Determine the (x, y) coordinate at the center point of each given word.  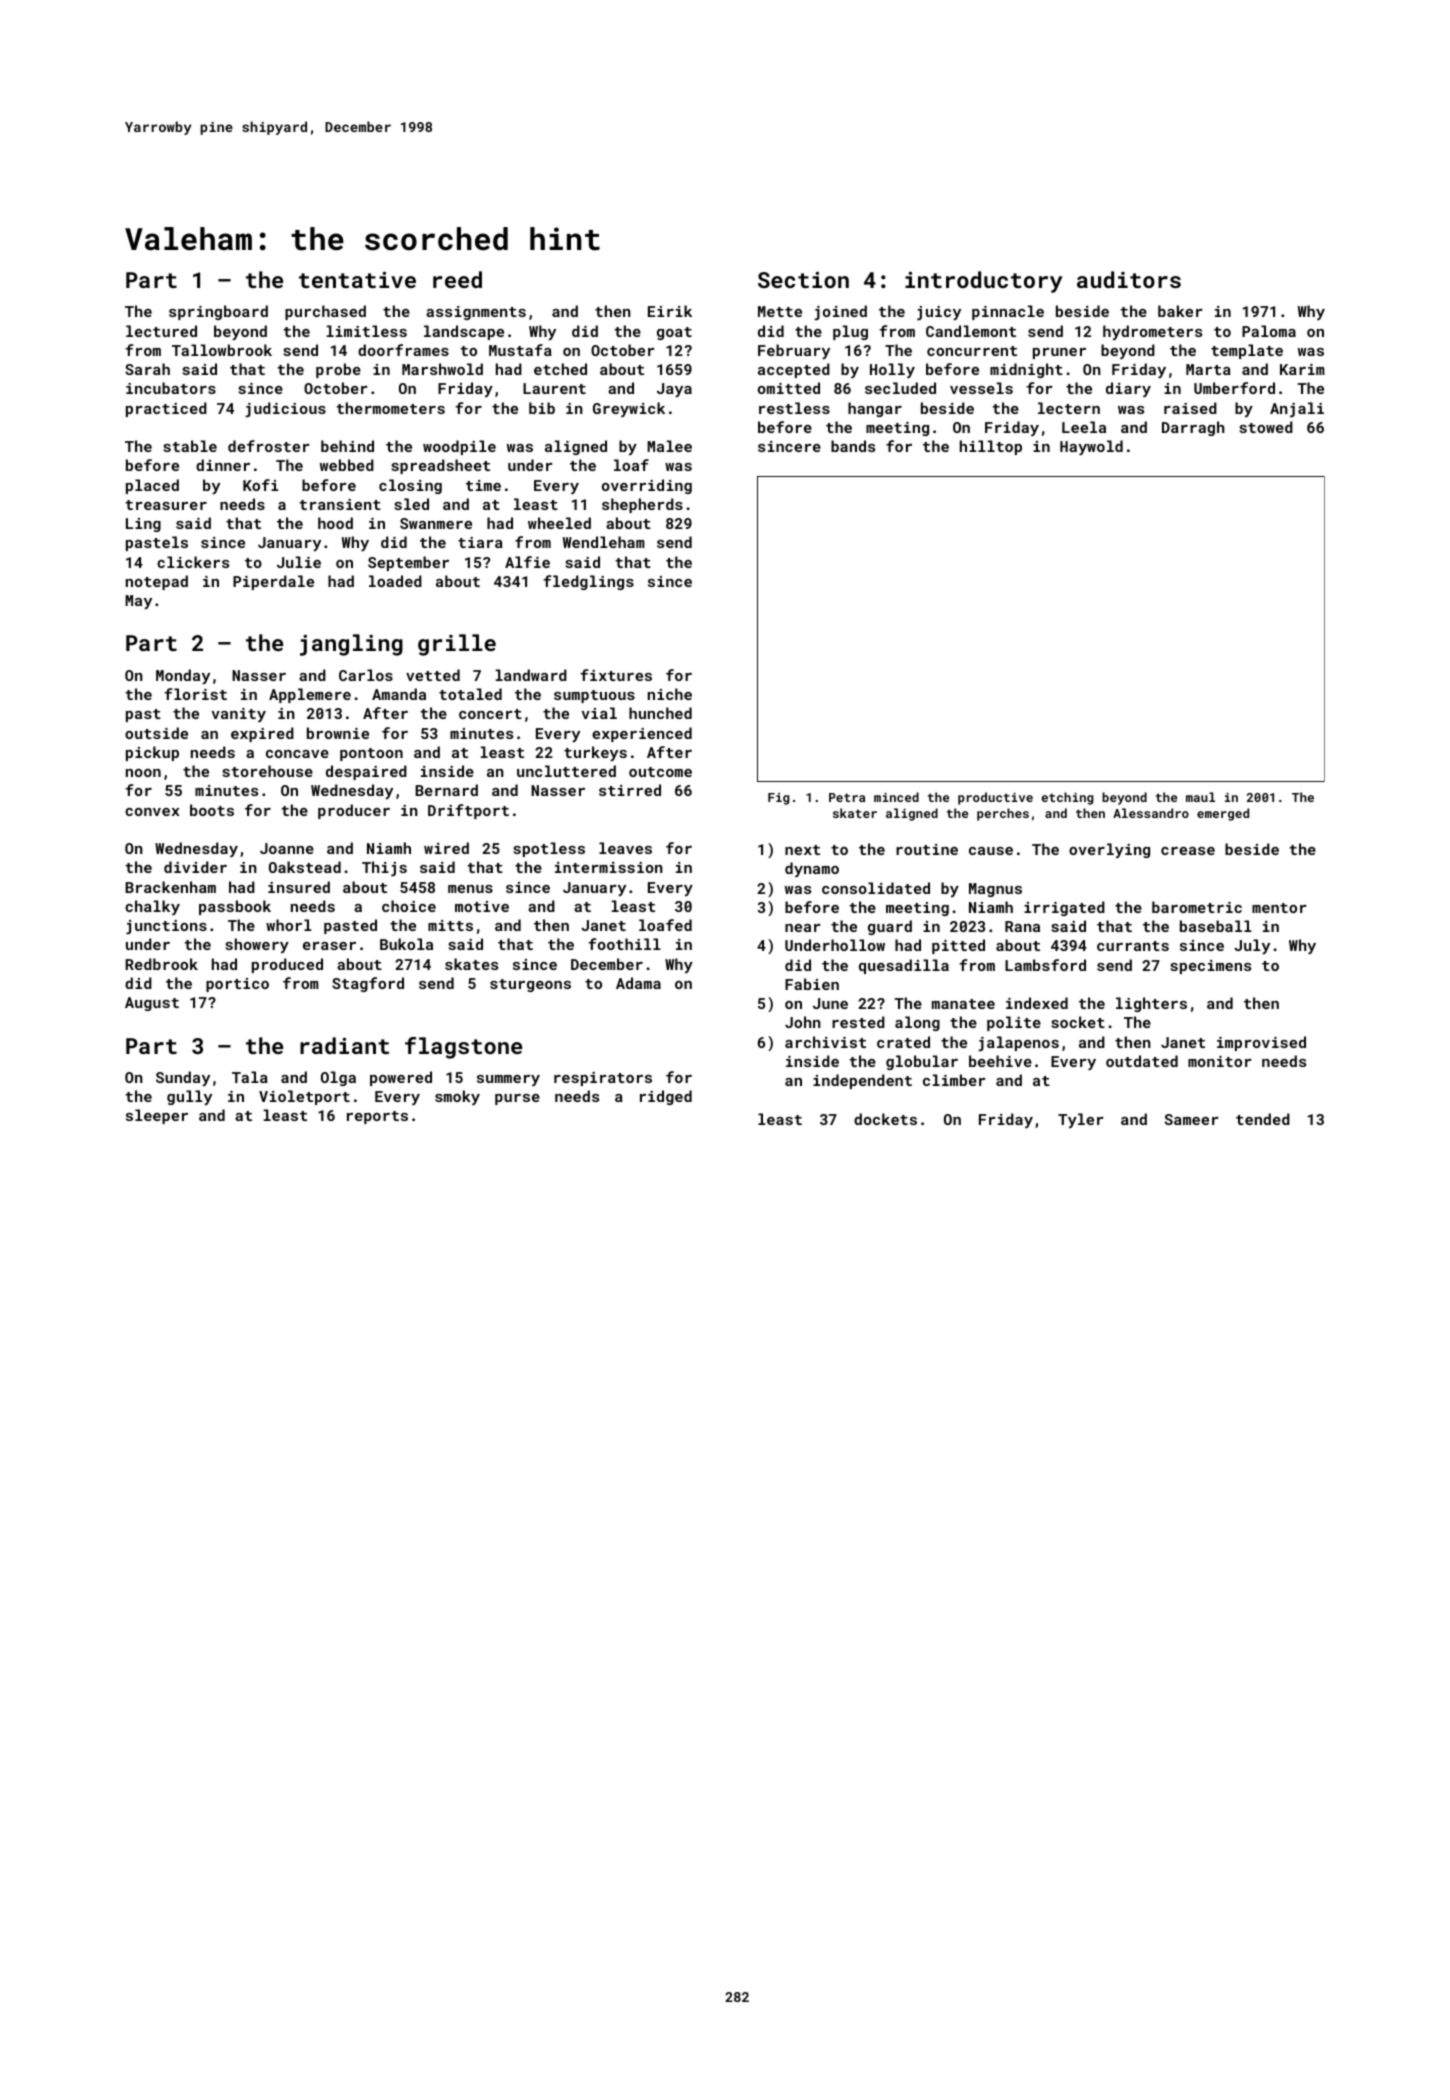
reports (377, 1117)
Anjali (1297, 409)
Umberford (1234, 388)
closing (410, 486)
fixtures (616, 675)
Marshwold (442, 369)
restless (794, 408)
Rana (1022, 926)
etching (1067, 798)
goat (674, 333)
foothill (624, 944)
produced (287, 965)
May (138, 602)
